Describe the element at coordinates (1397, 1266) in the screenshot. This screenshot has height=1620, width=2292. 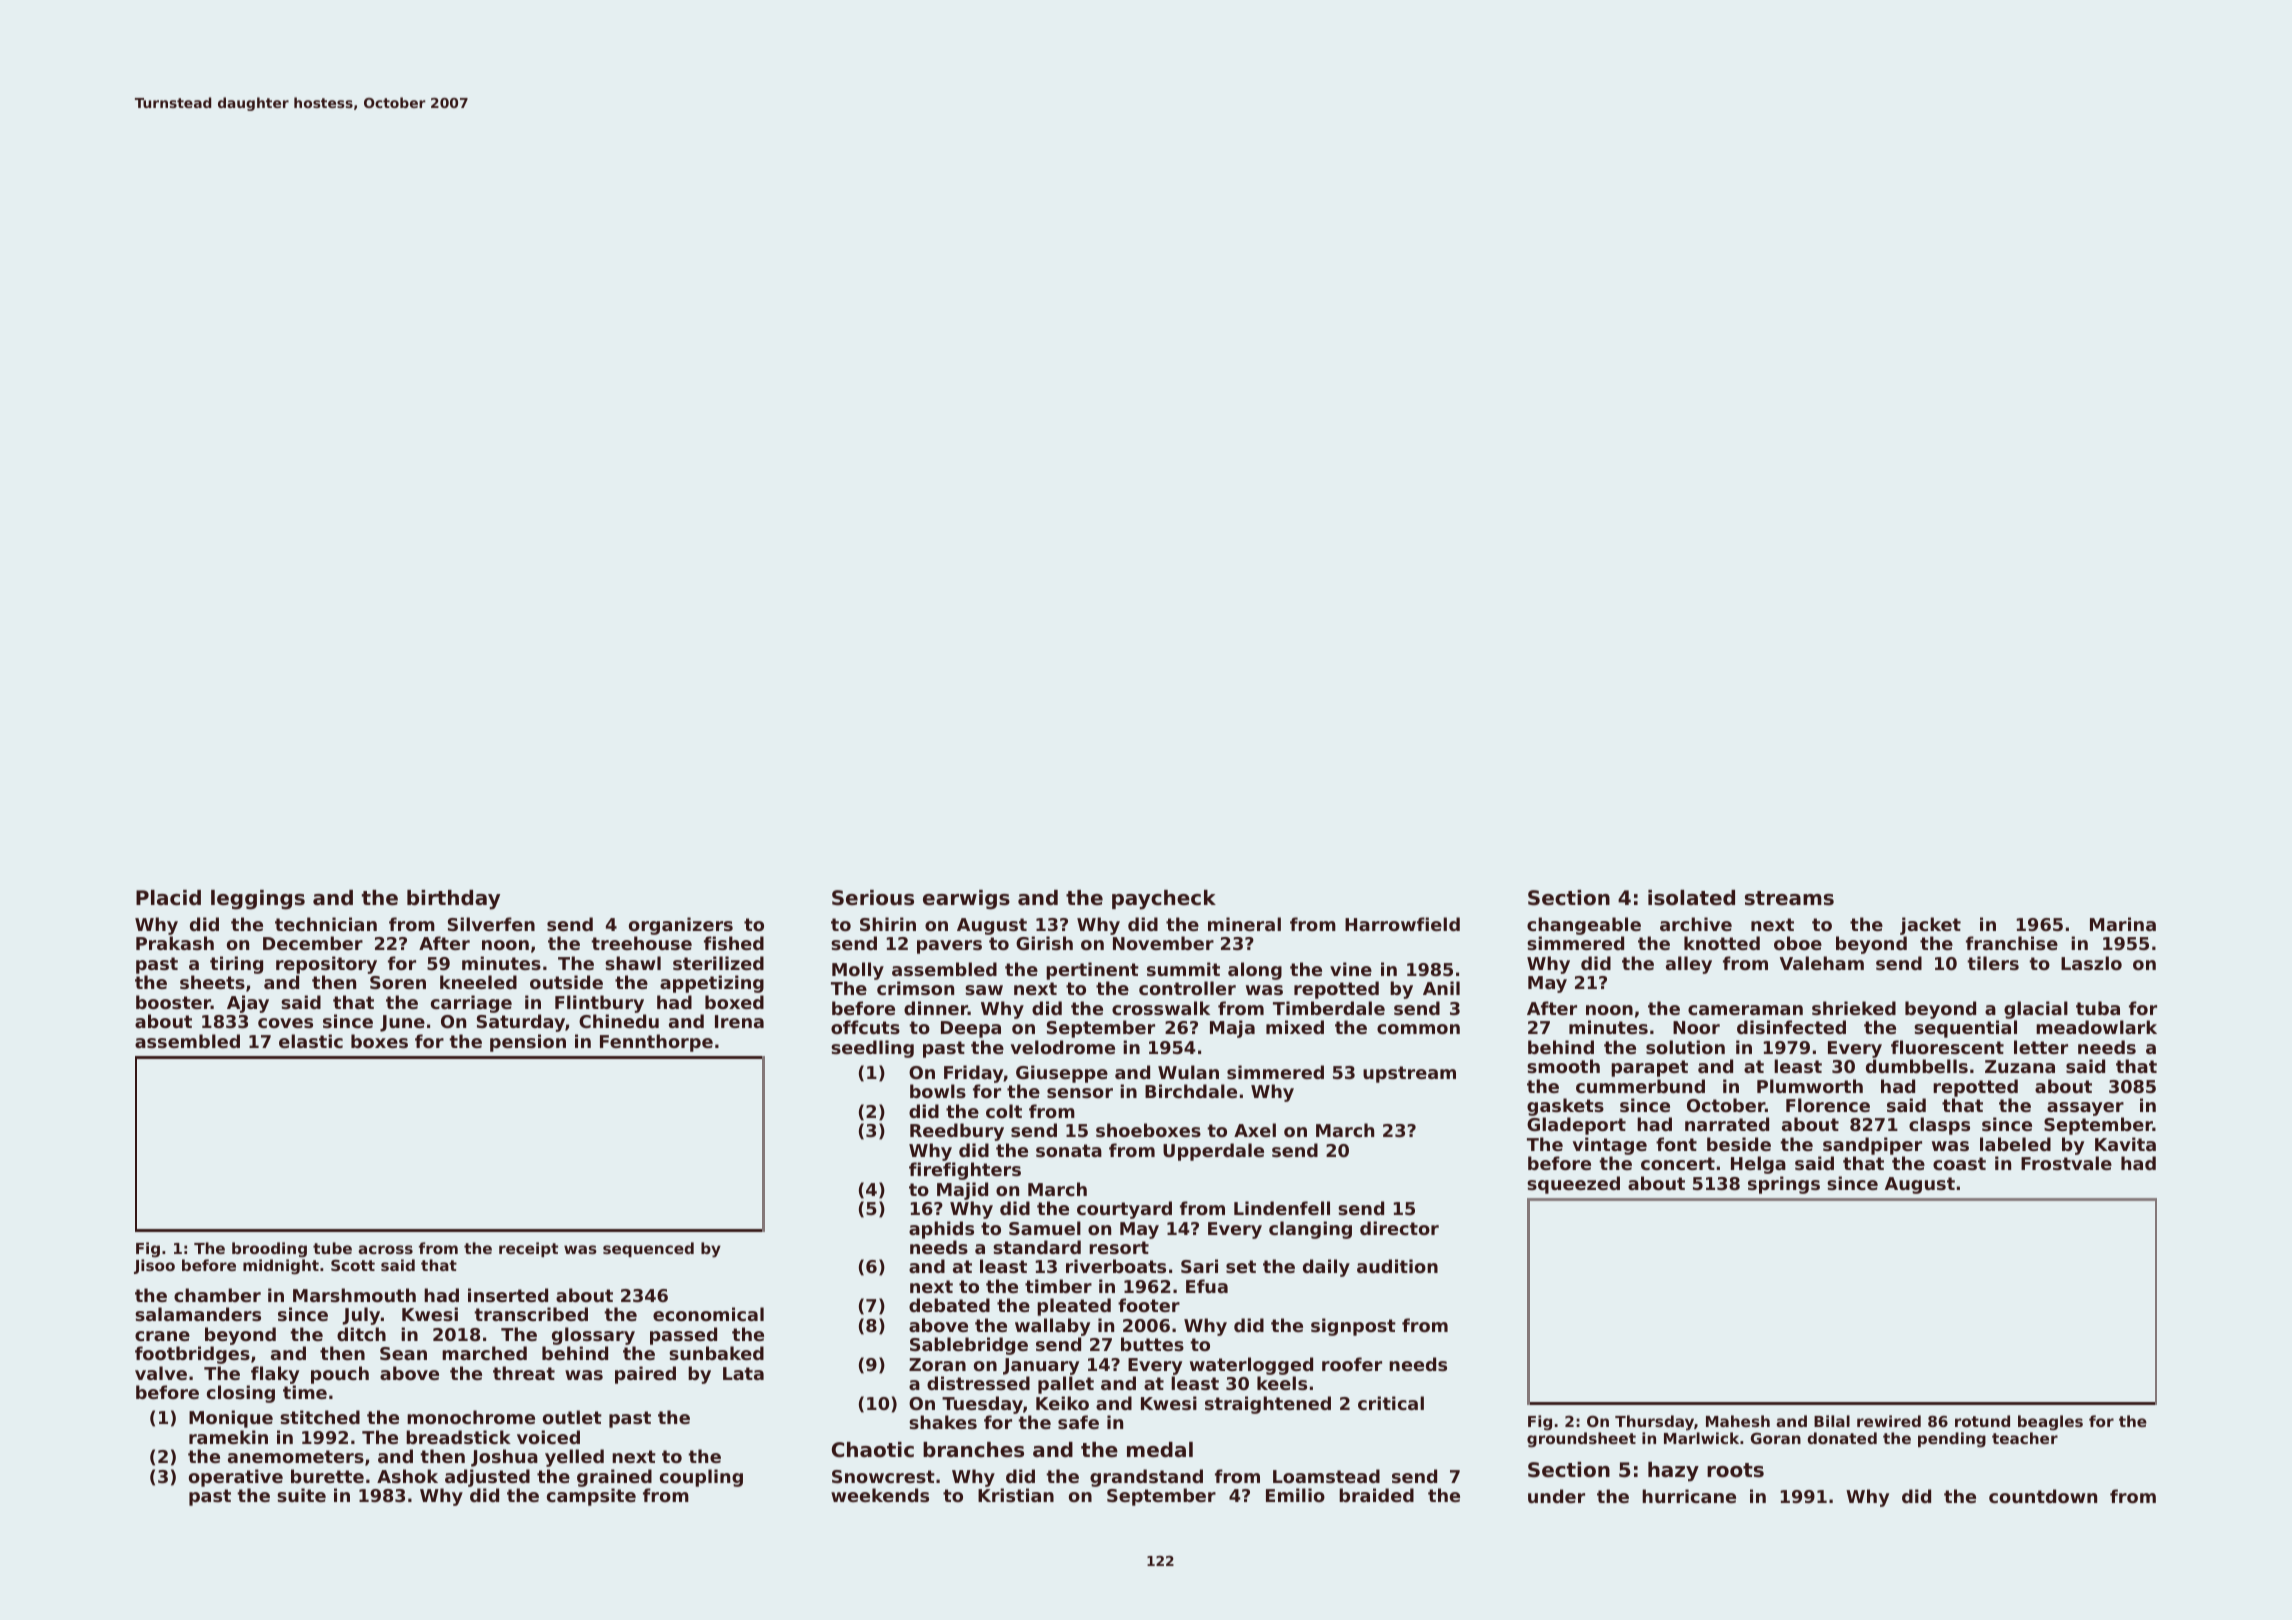
I see `audition` at that location.
